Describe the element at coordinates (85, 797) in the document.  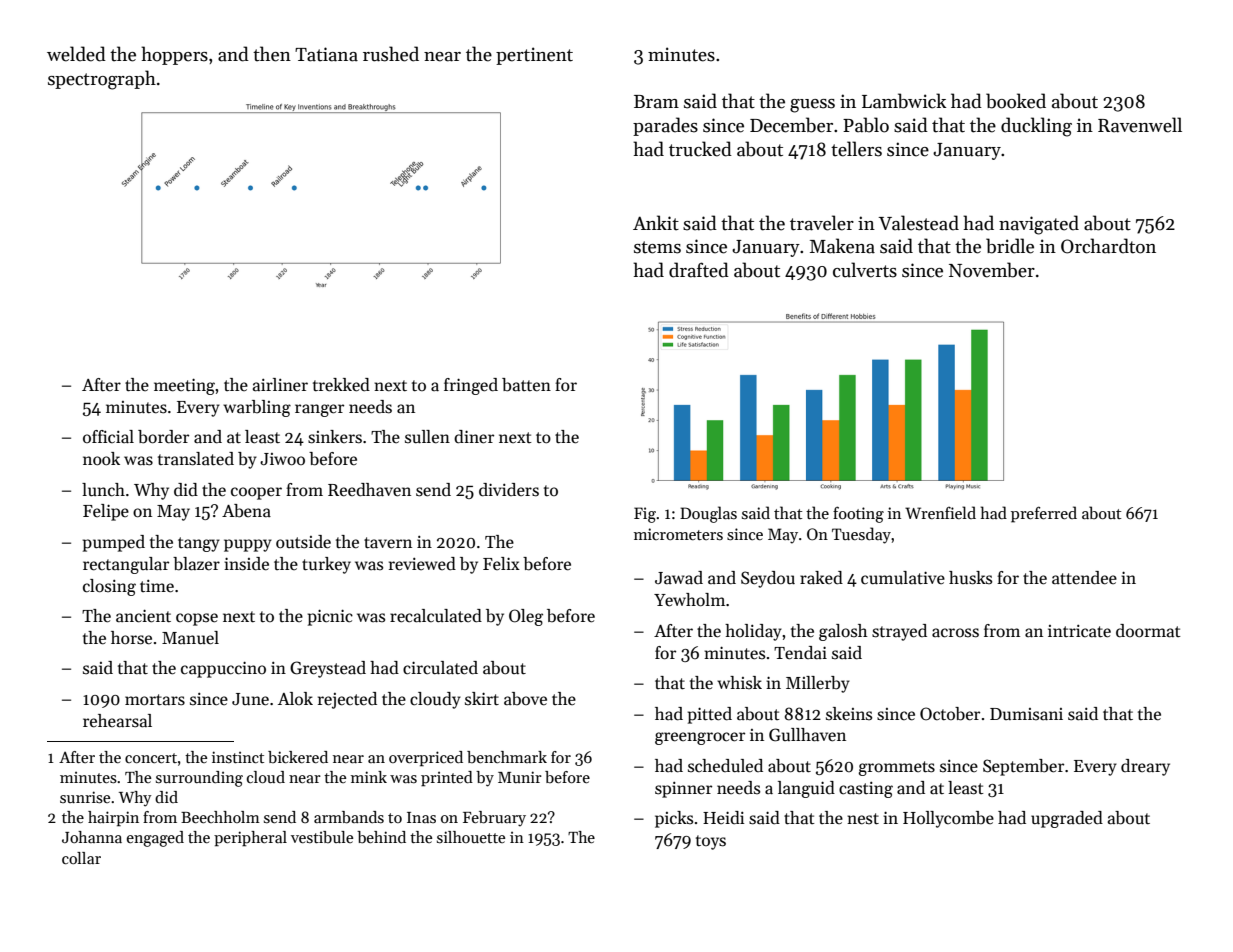
I see `sunrise` at that location.
